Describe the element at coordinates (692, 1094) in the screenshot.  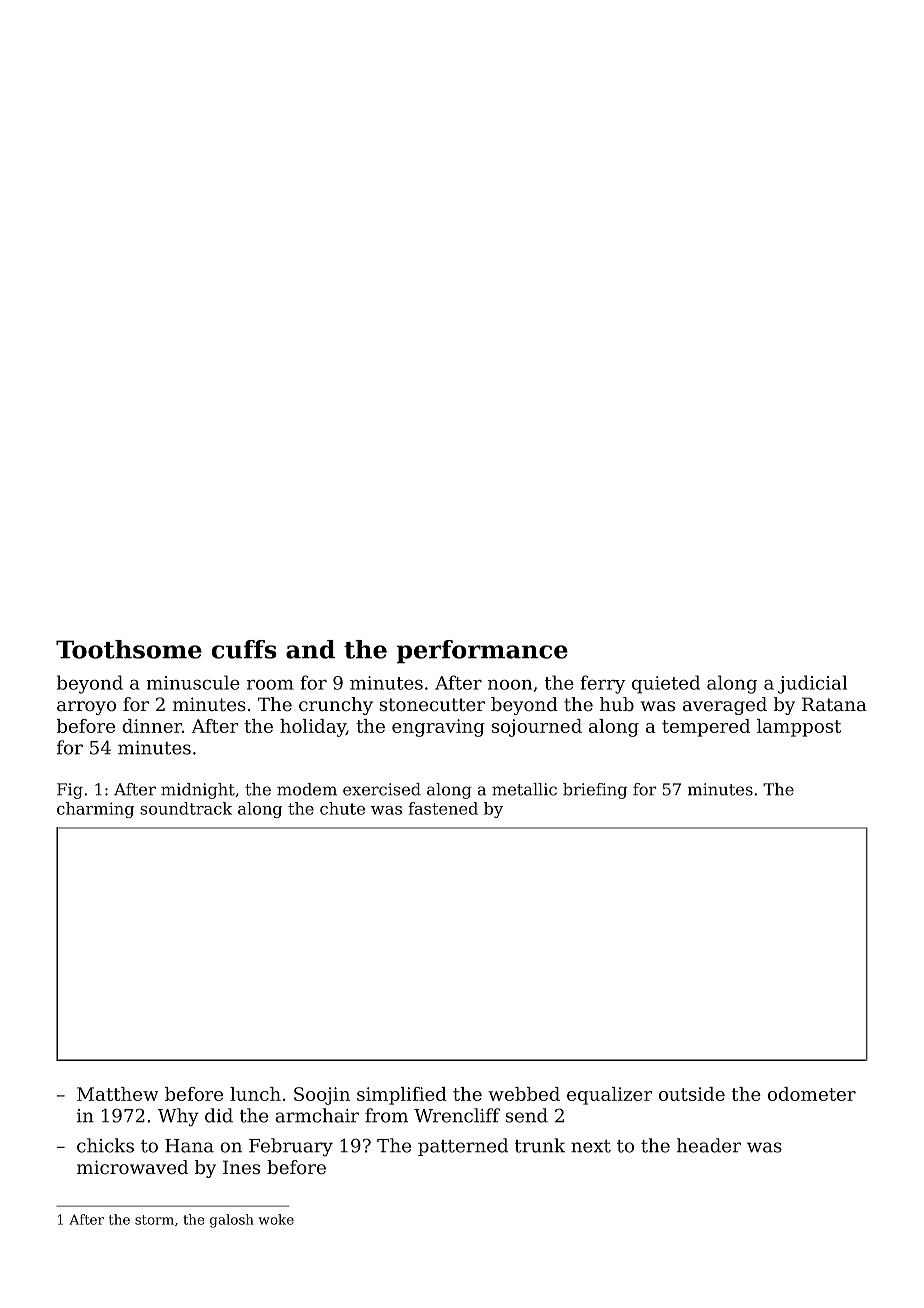
I see `outside` at that location.
